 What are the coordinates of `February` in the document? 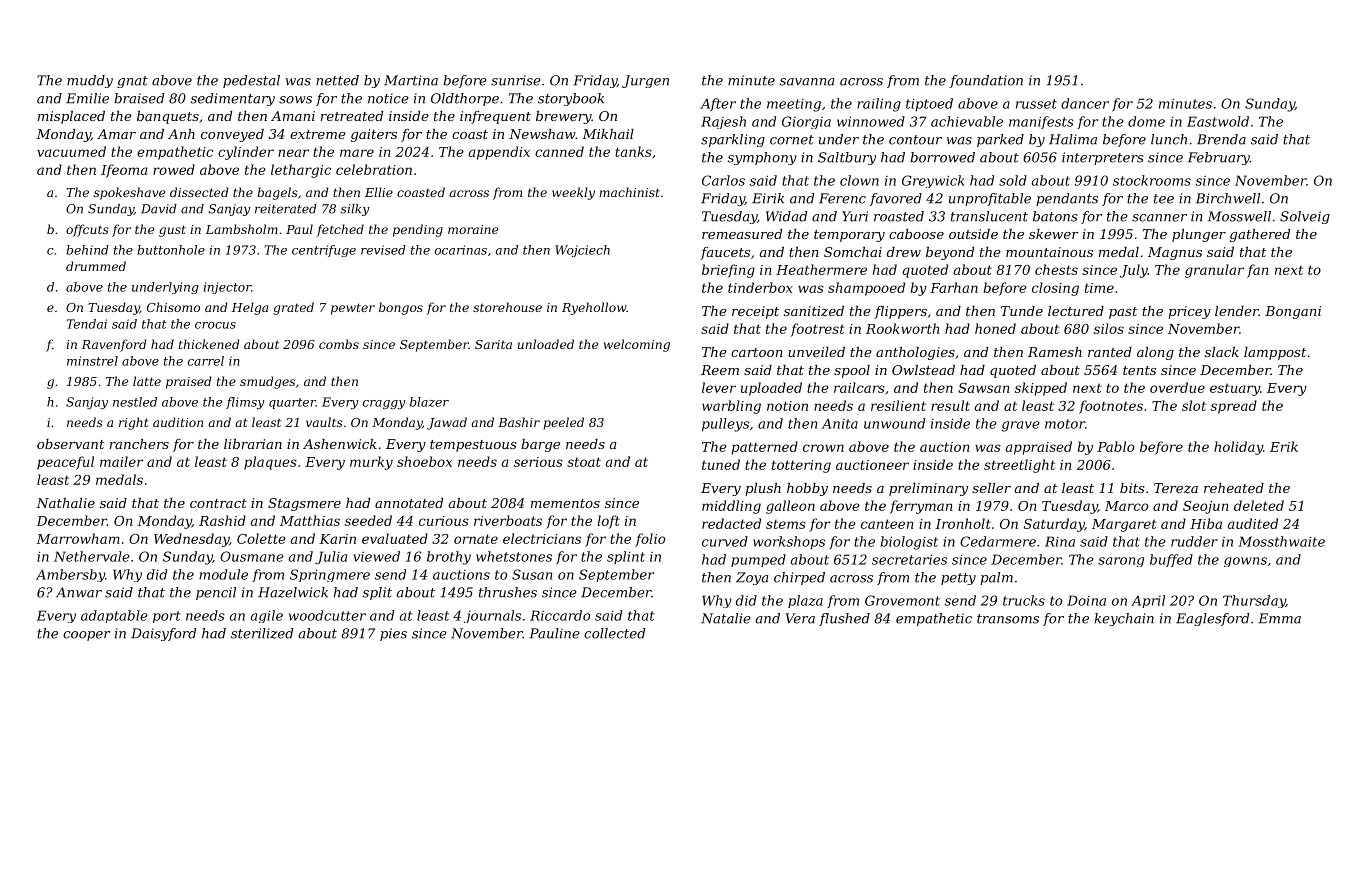 It's located at (1219, 158).
